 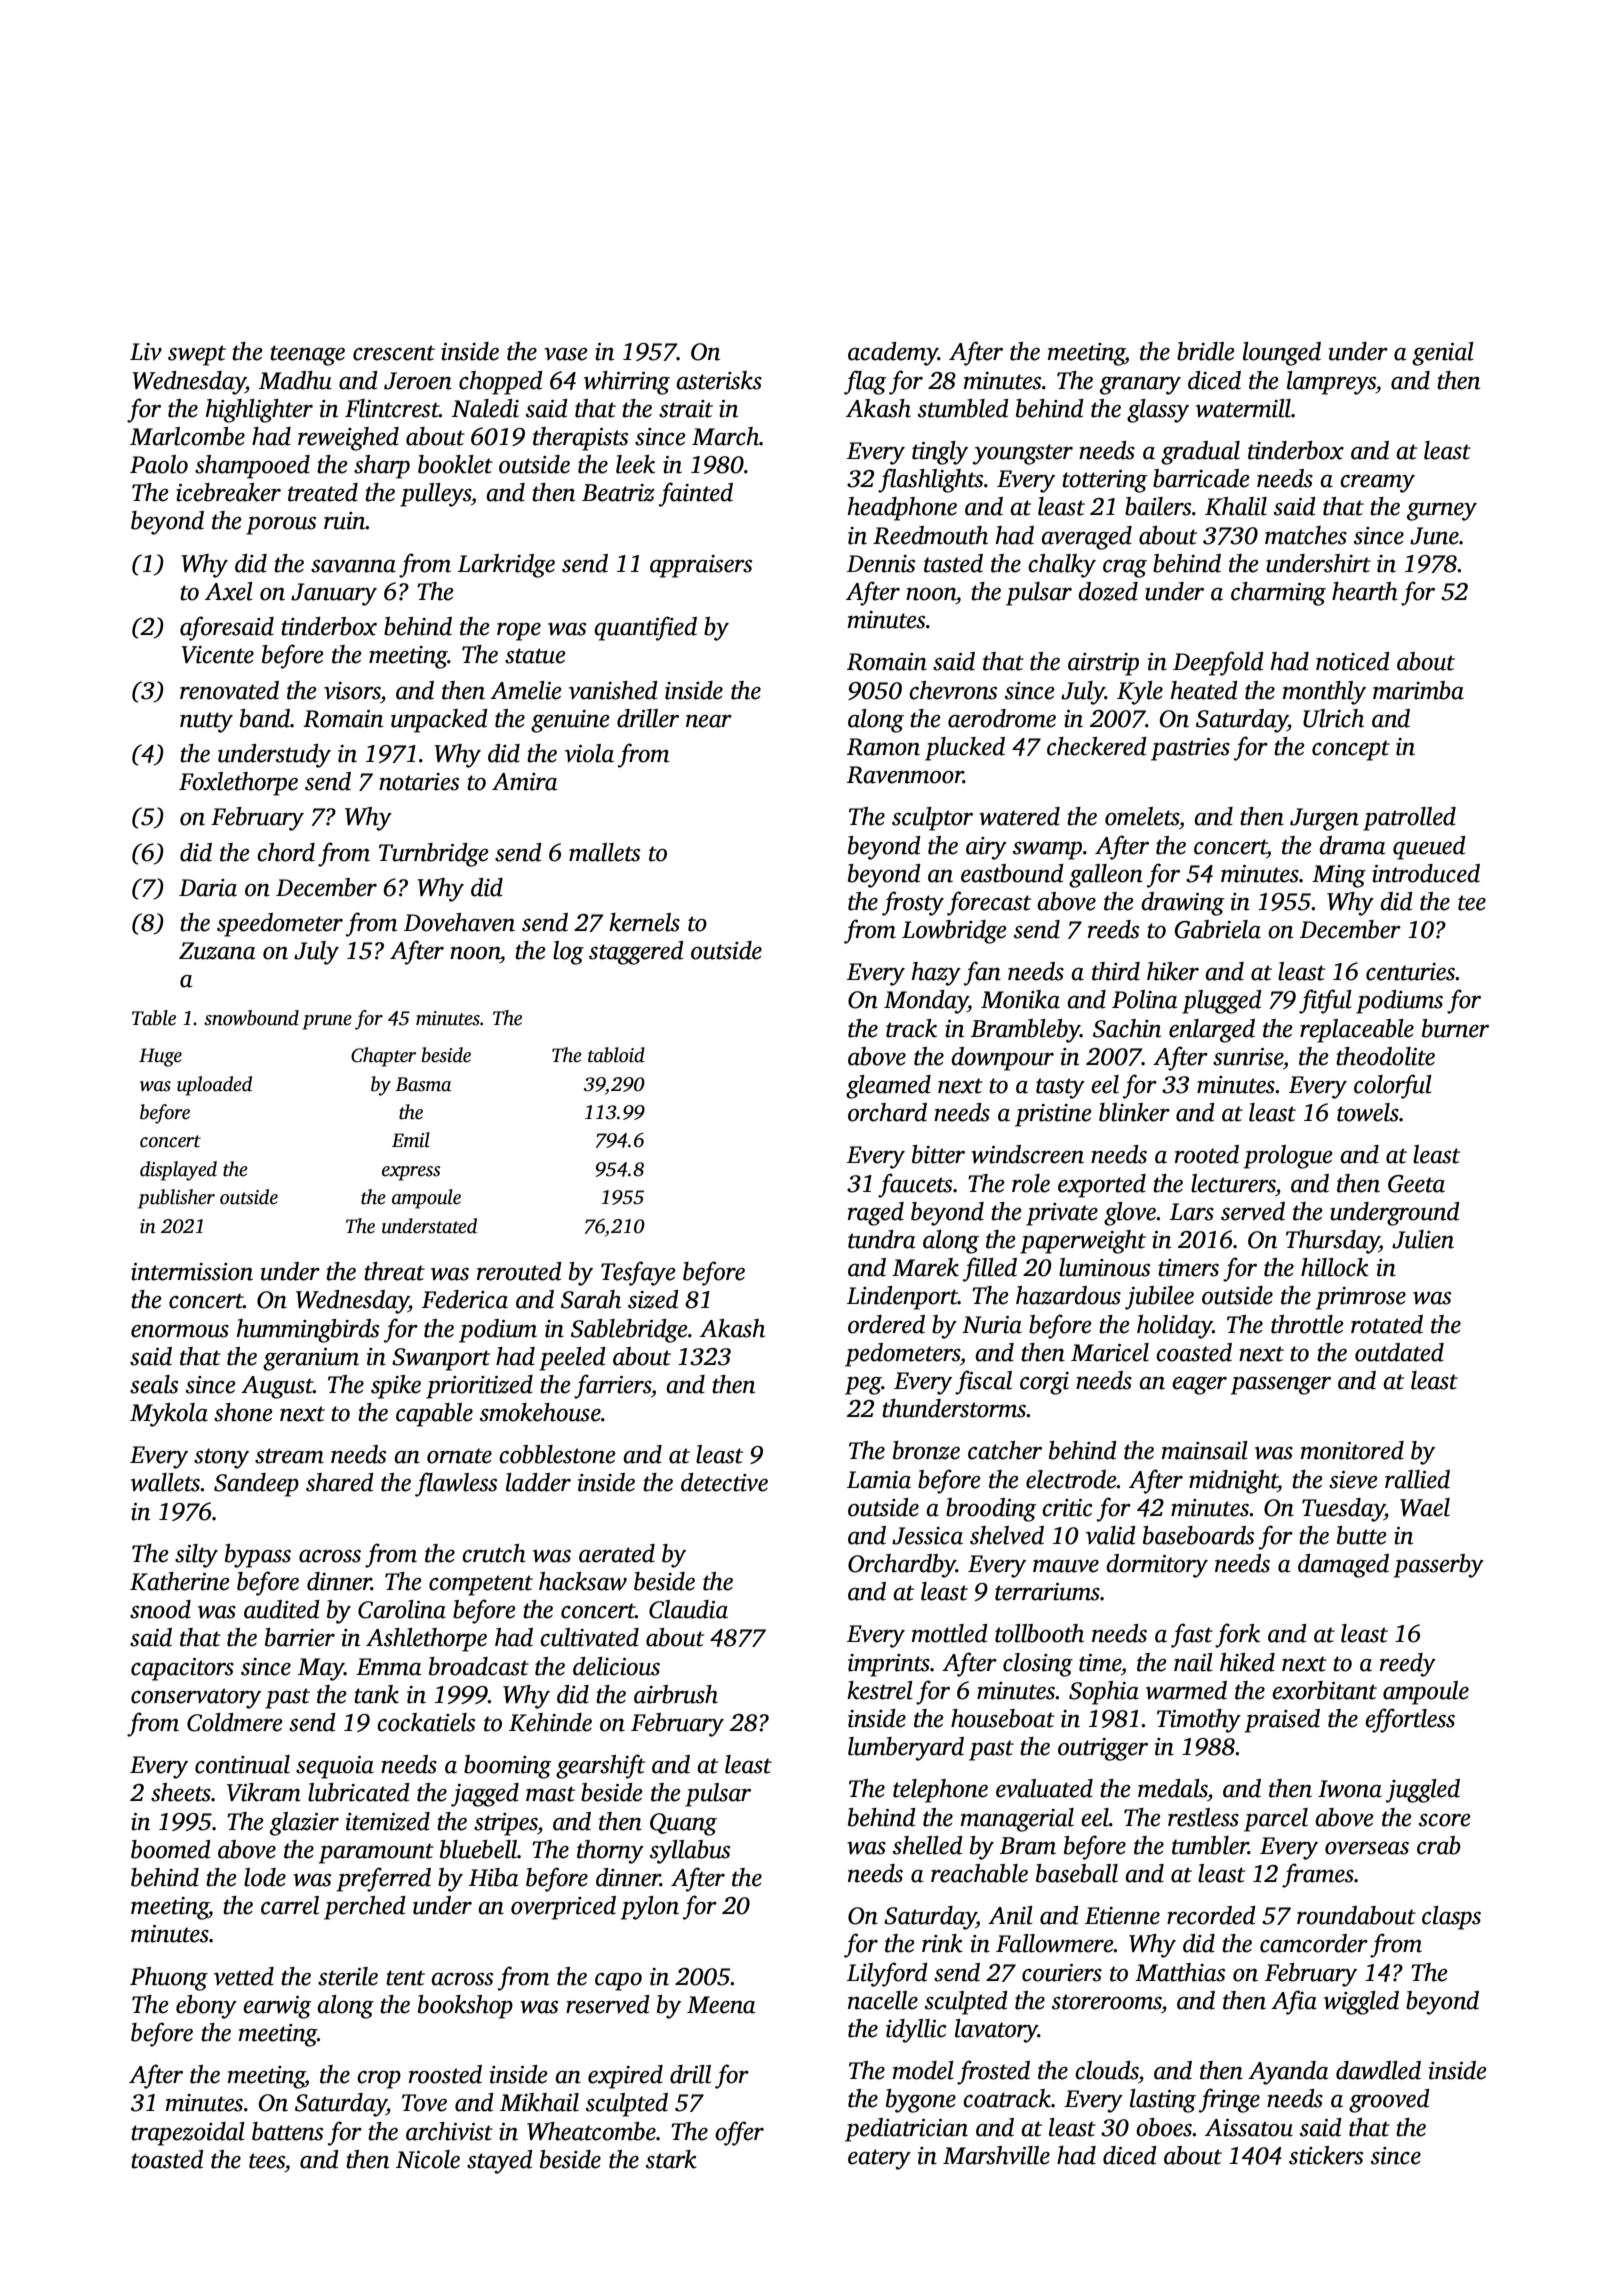 I want to click on Nicole, so click(x=428, y=2159).
